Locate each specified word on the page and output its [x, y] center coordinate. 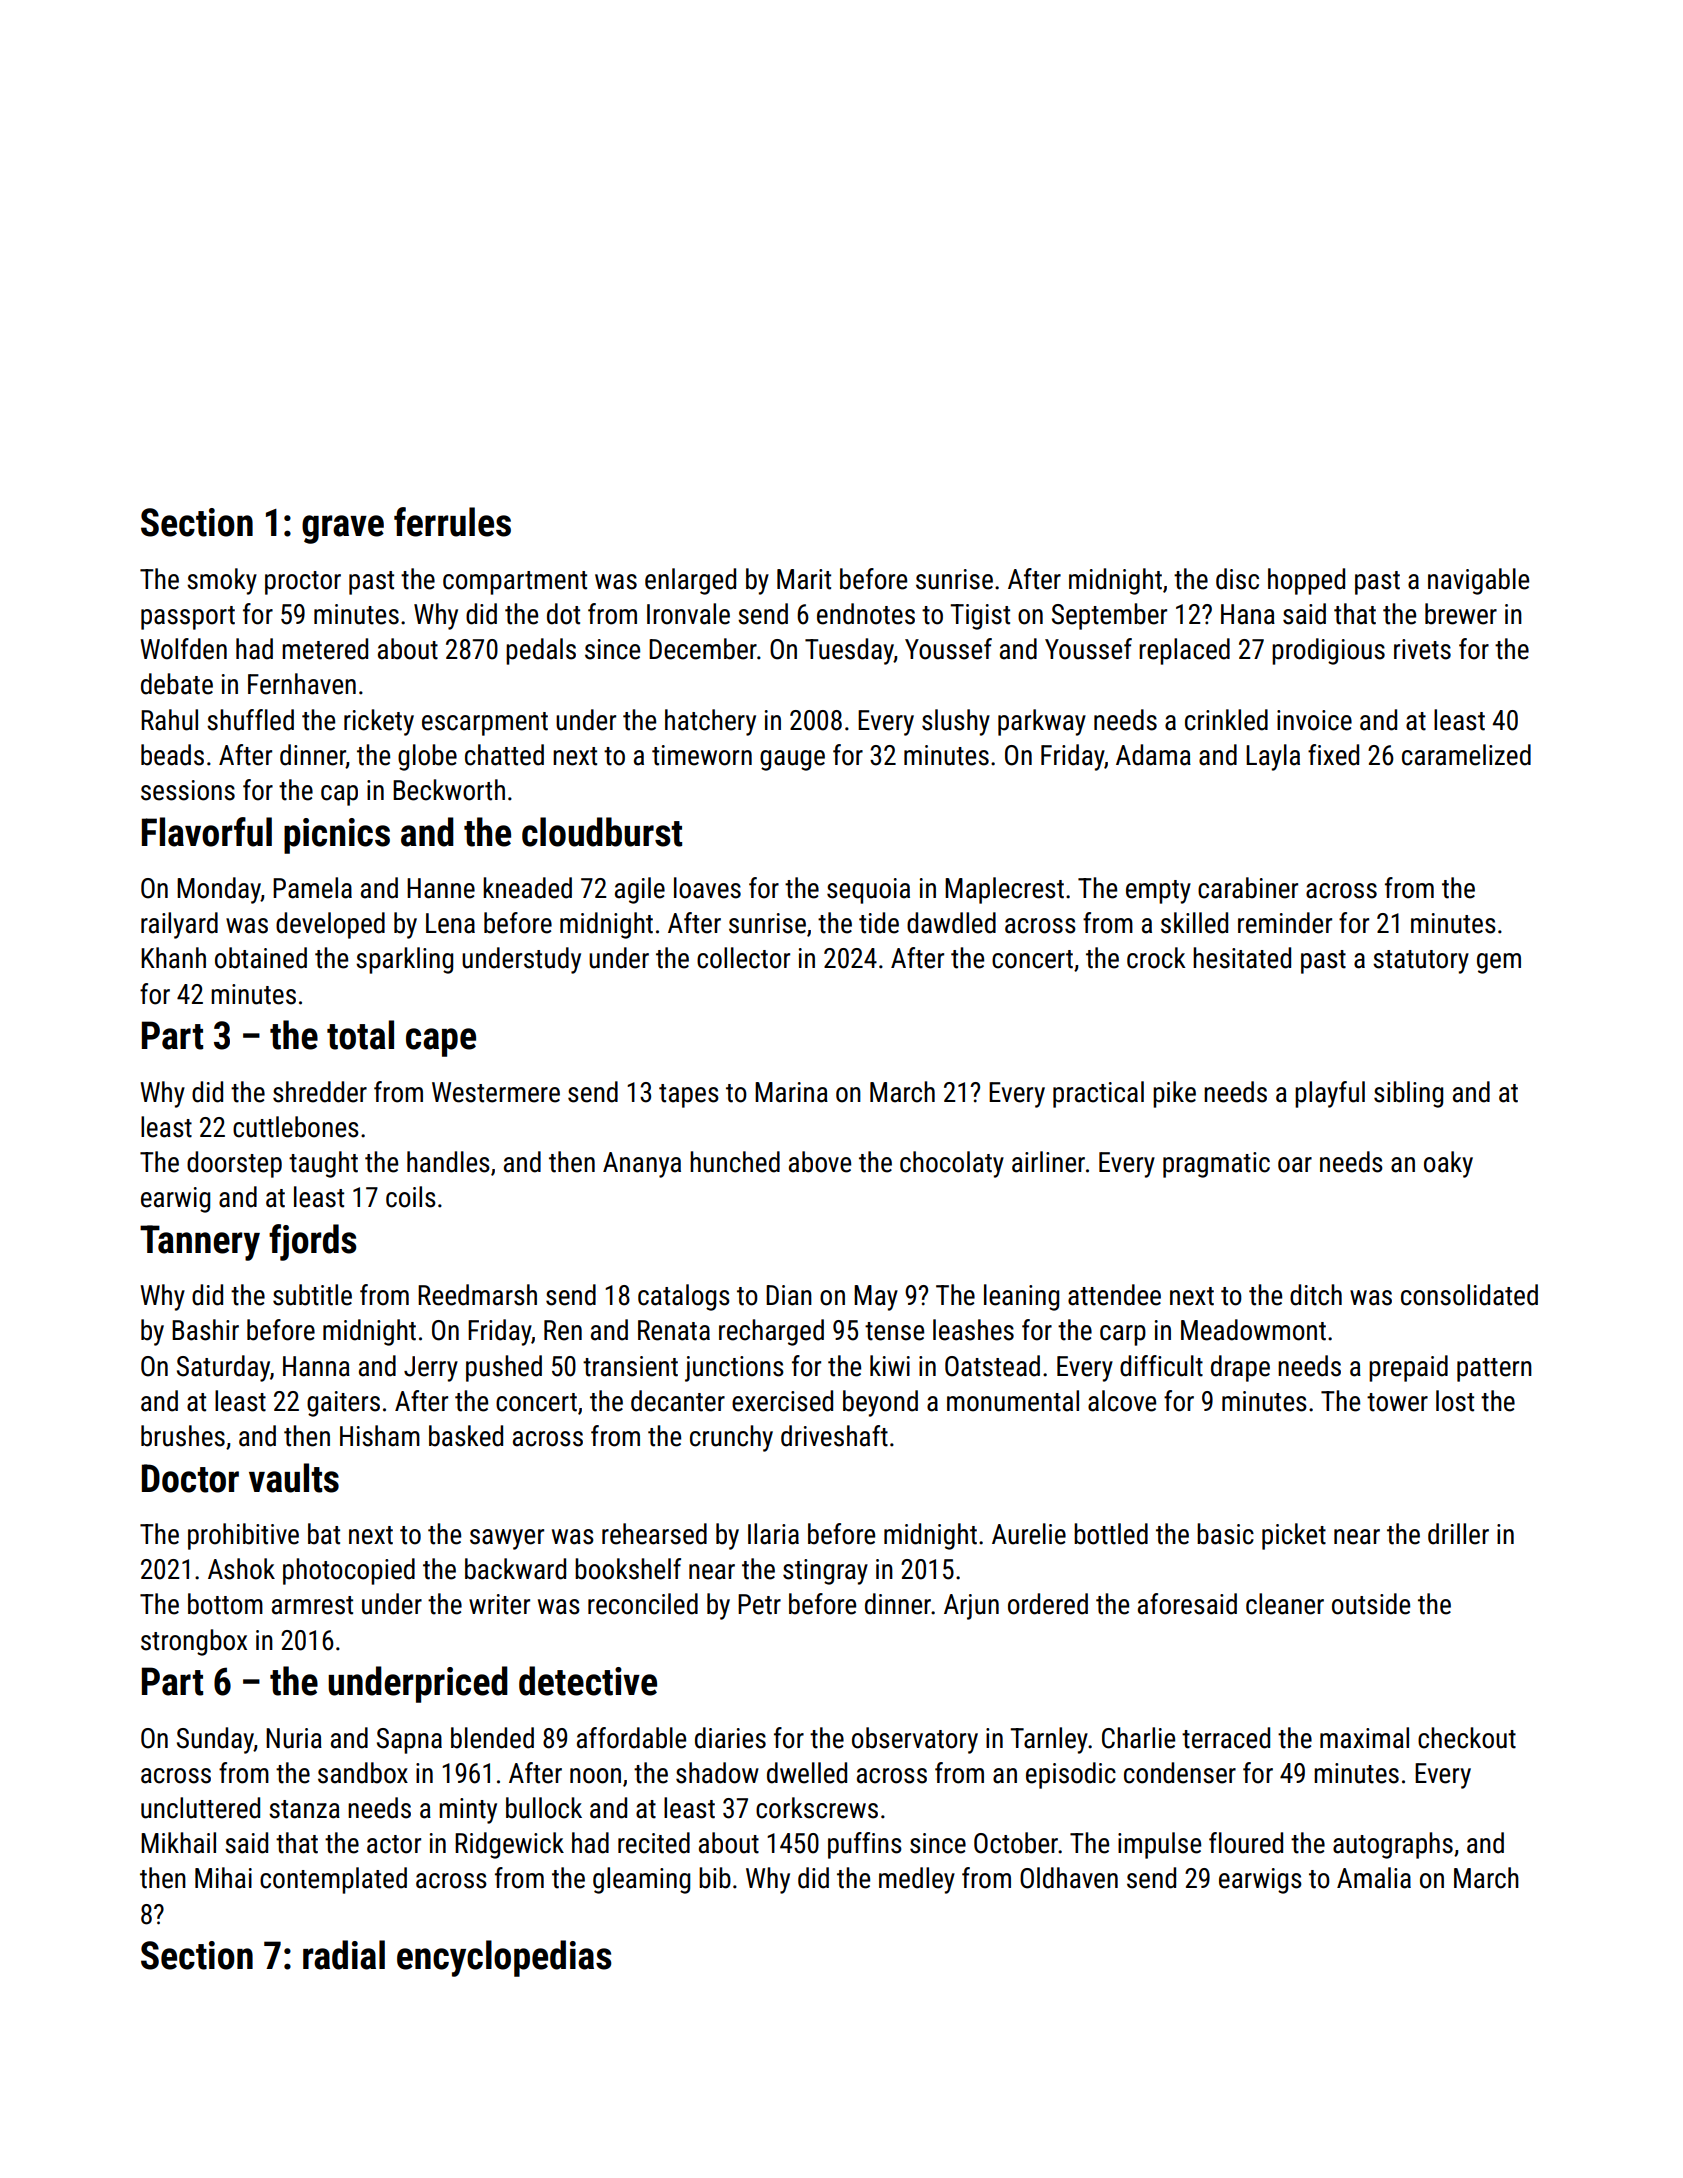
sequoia [868, 891]
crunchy [731, 1438]
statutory [1421, 962]
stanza [304, 1809]
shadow [717, 1773]
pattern [1494, 1370]
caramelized [1466, 755]
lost [1455, 1401]
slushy [956, 722]
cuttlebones [296, 1127]
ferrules [452, 522]
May [876, 1298]
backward [515, 1569]
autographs [1393, 1845]
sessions [188, 790]
